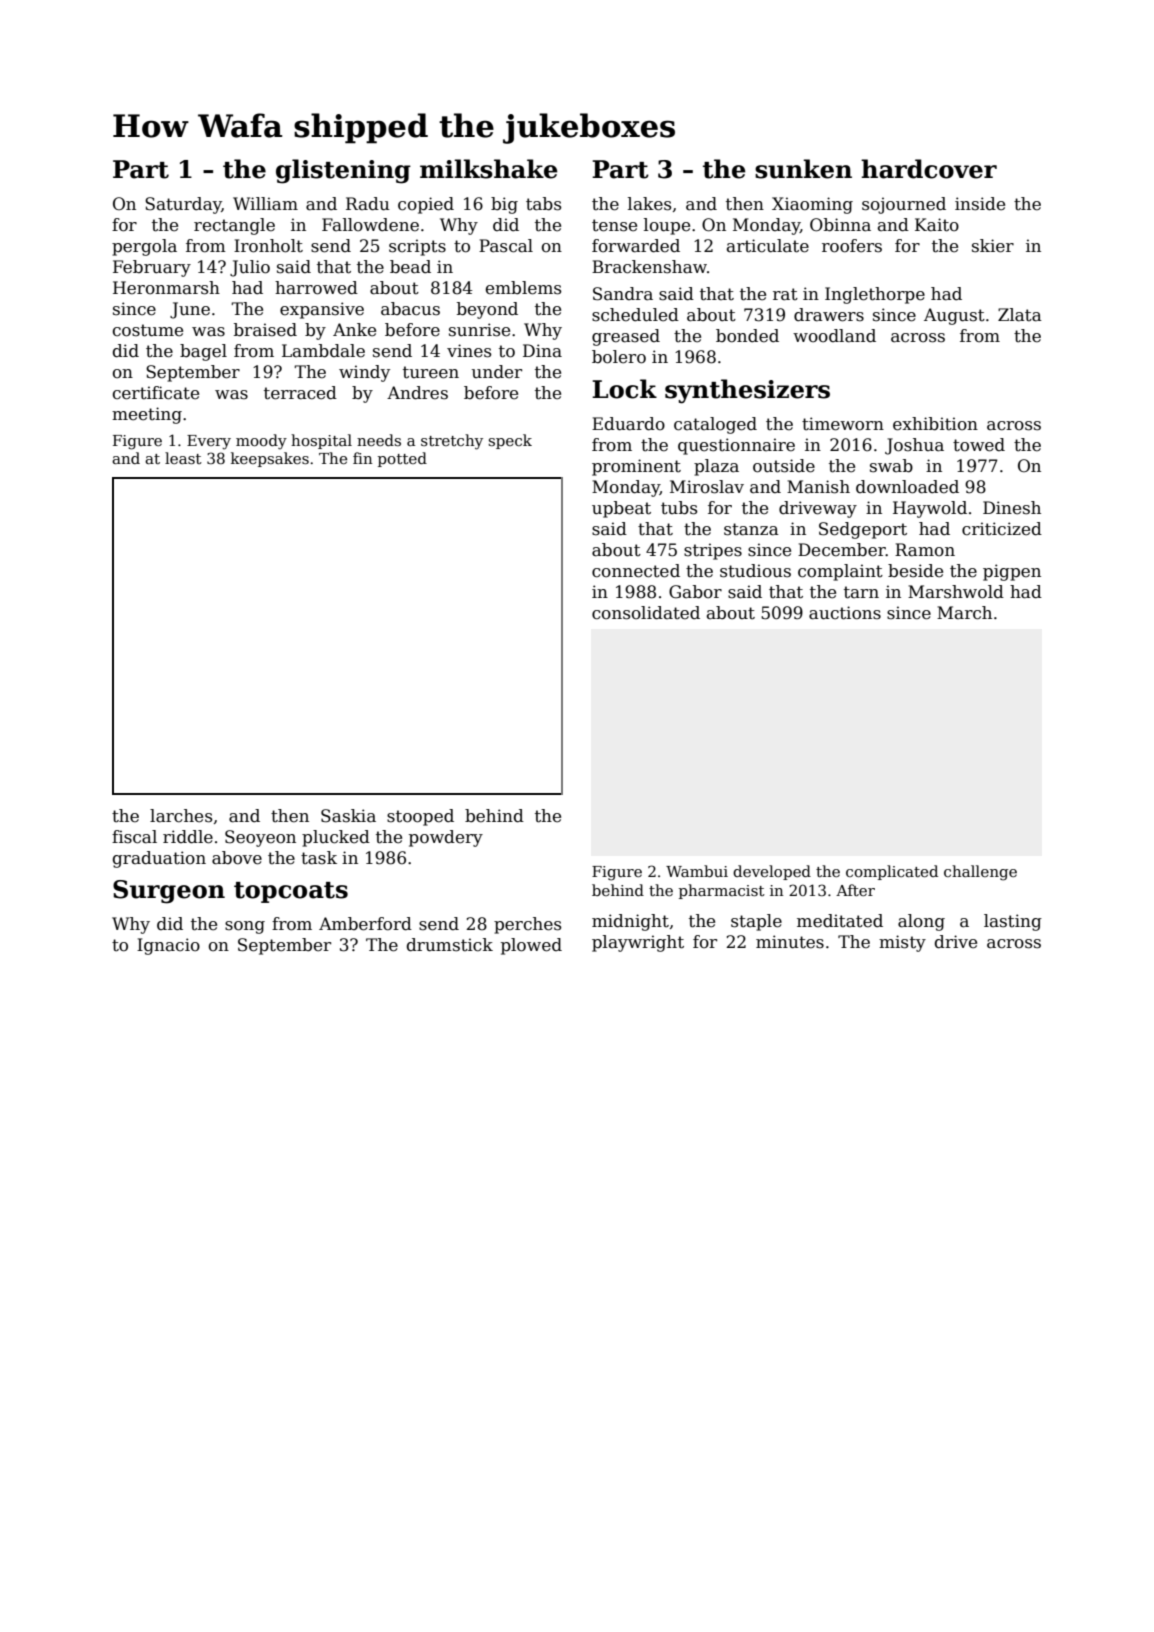 The height and width of the document is (1632, 1154). I want to click on playwright, so click(638, 943).
